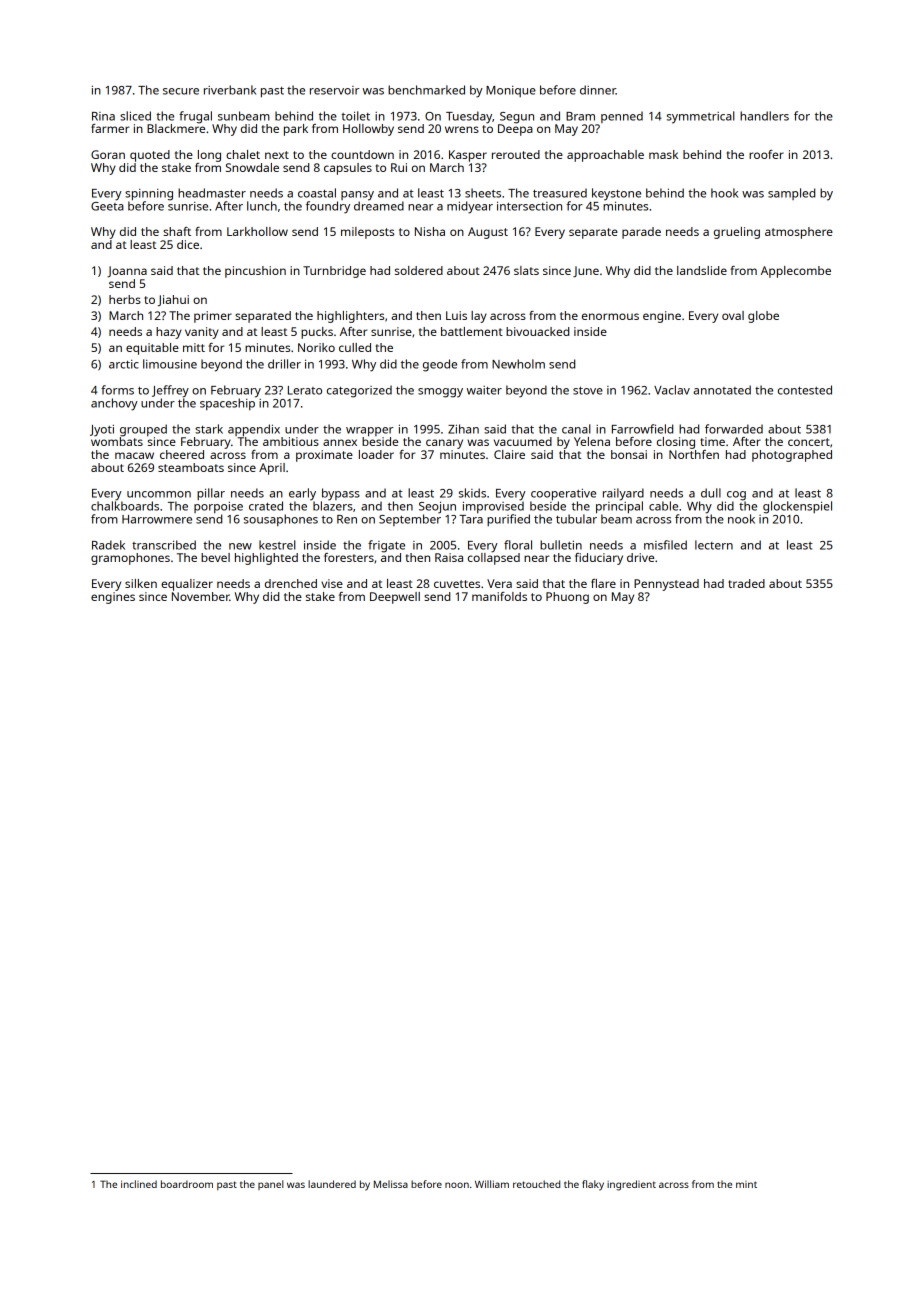  Describe the element at coordinates (666, 585) in the screenshot. I see `Pennystead` at that location.
